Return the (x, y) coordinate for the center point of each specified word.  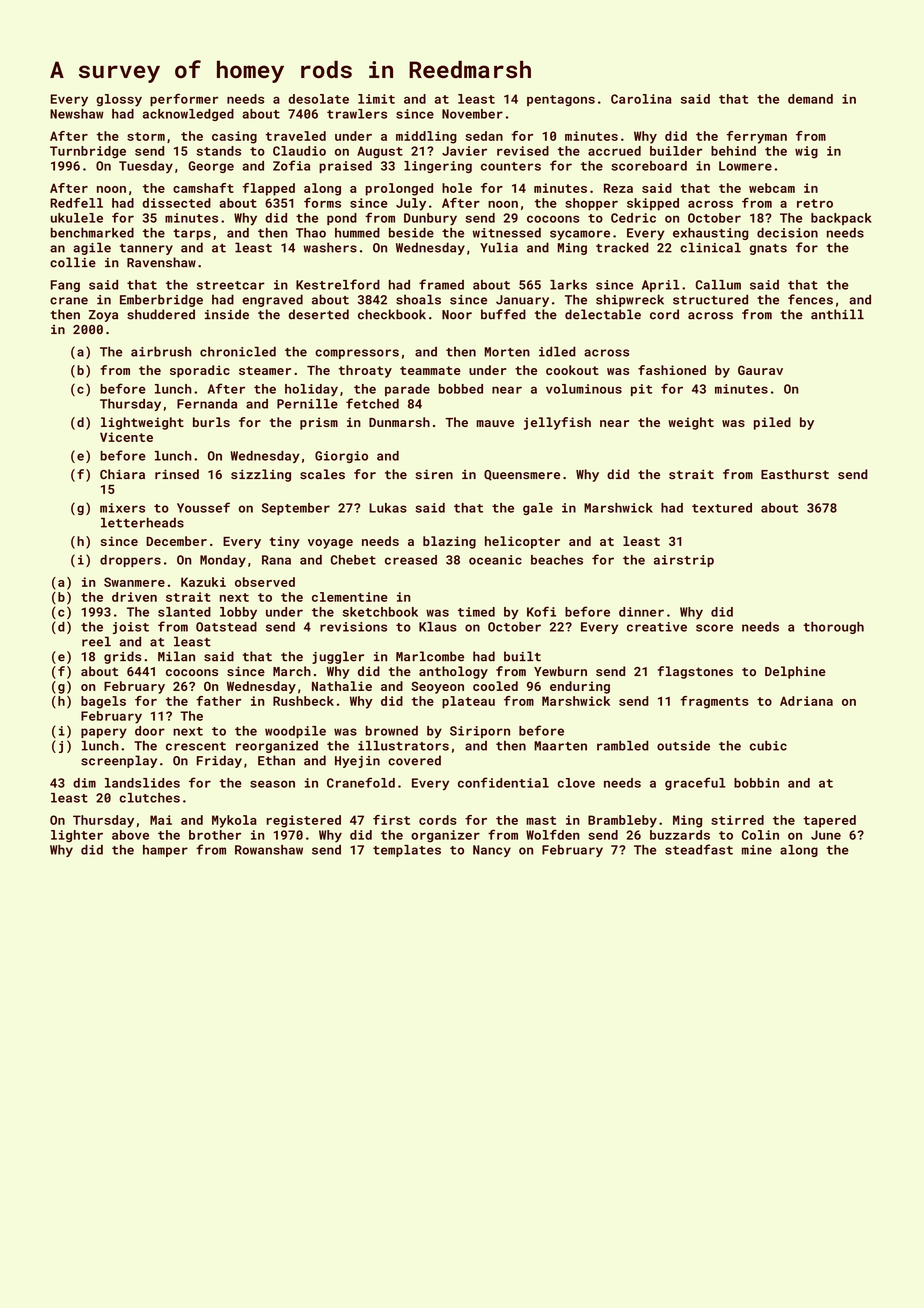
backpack (841, 219)
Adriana (806, 701)
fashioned (672, 370)
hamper (165, 851)
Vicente (126, 437)
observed (265, 582)
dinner (641, 612)
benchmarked (92, 233)
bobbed (461, 389)
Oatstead (226, 627)
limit (376, 99)
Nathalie (342, 686)
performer (184, 100)
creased (411, 560)
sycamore (580, 235)
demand (810, 99)
